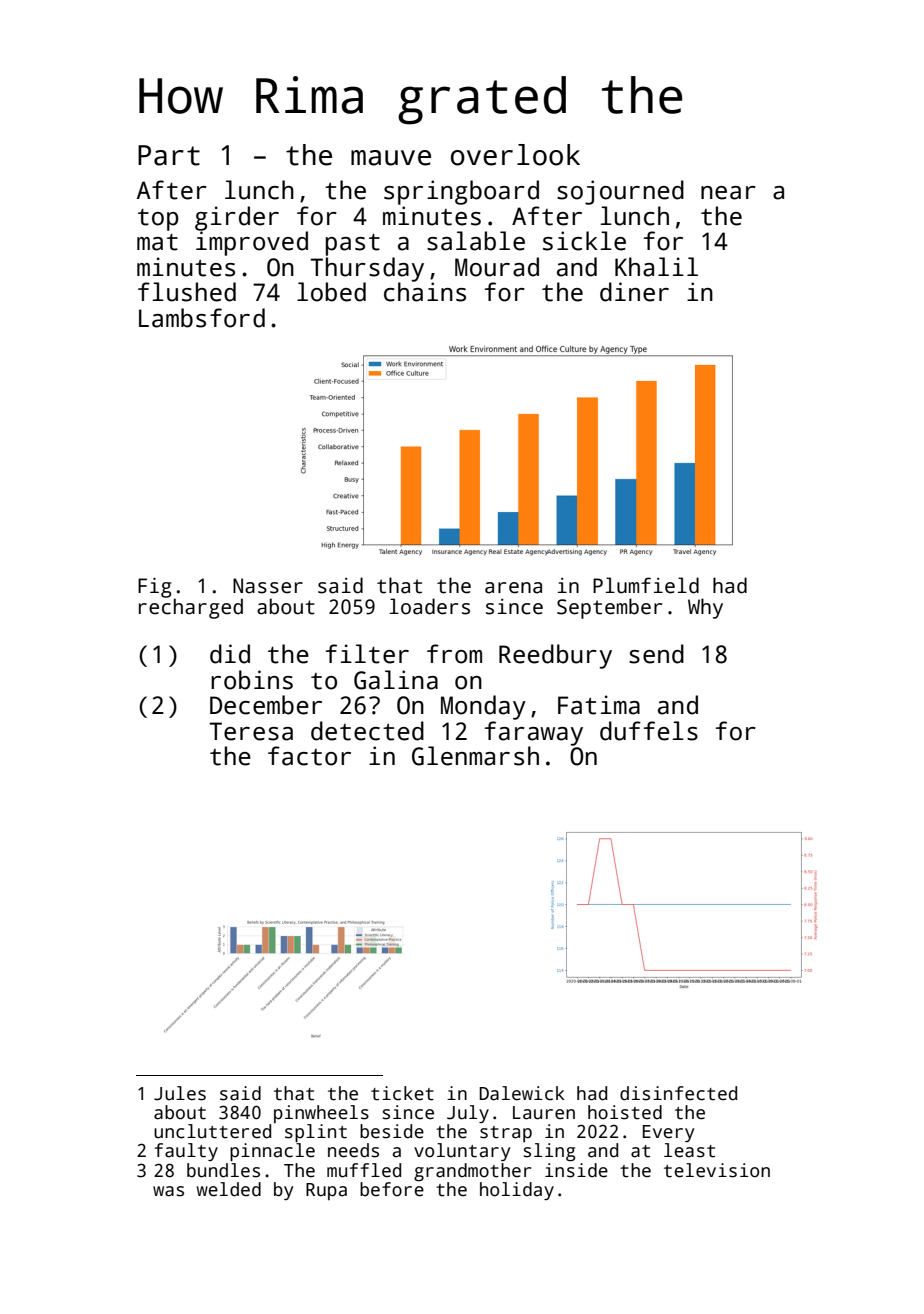 This image has height=1314, width=924. I want to click on factor, so click(309, 756).
